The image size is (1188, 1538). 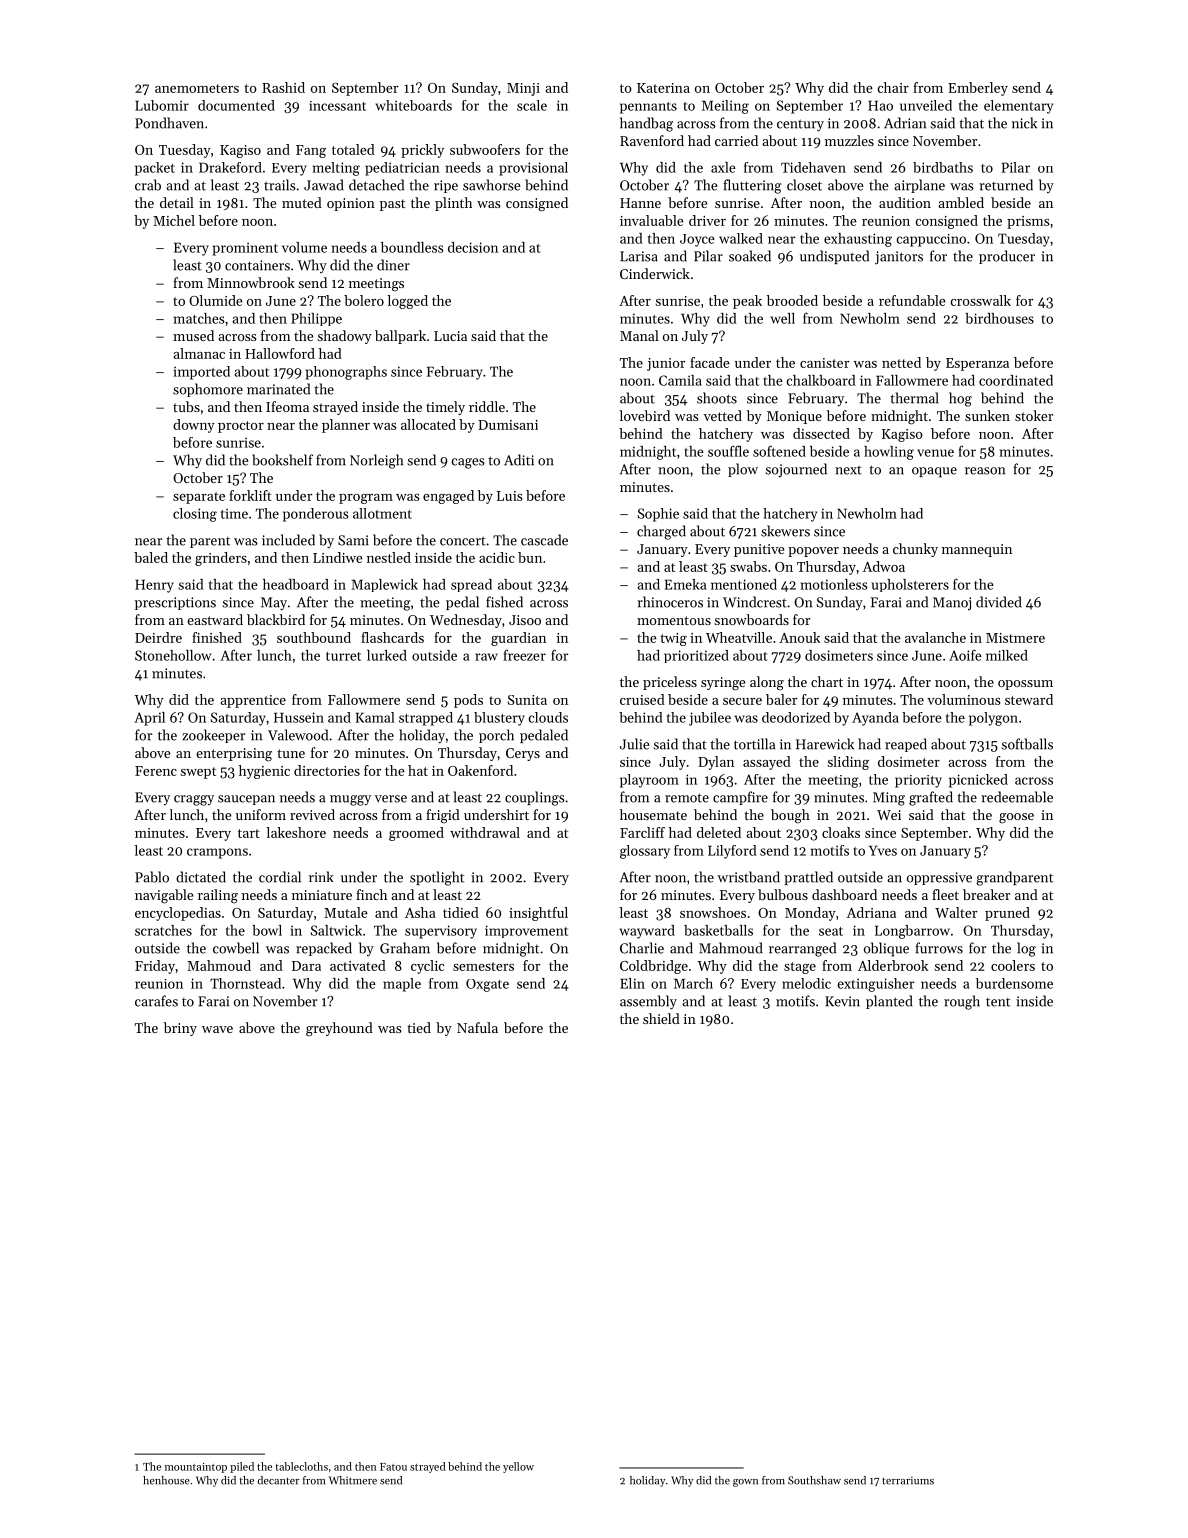 I want to click on Whitmere, so click(x=353, y=1480).
